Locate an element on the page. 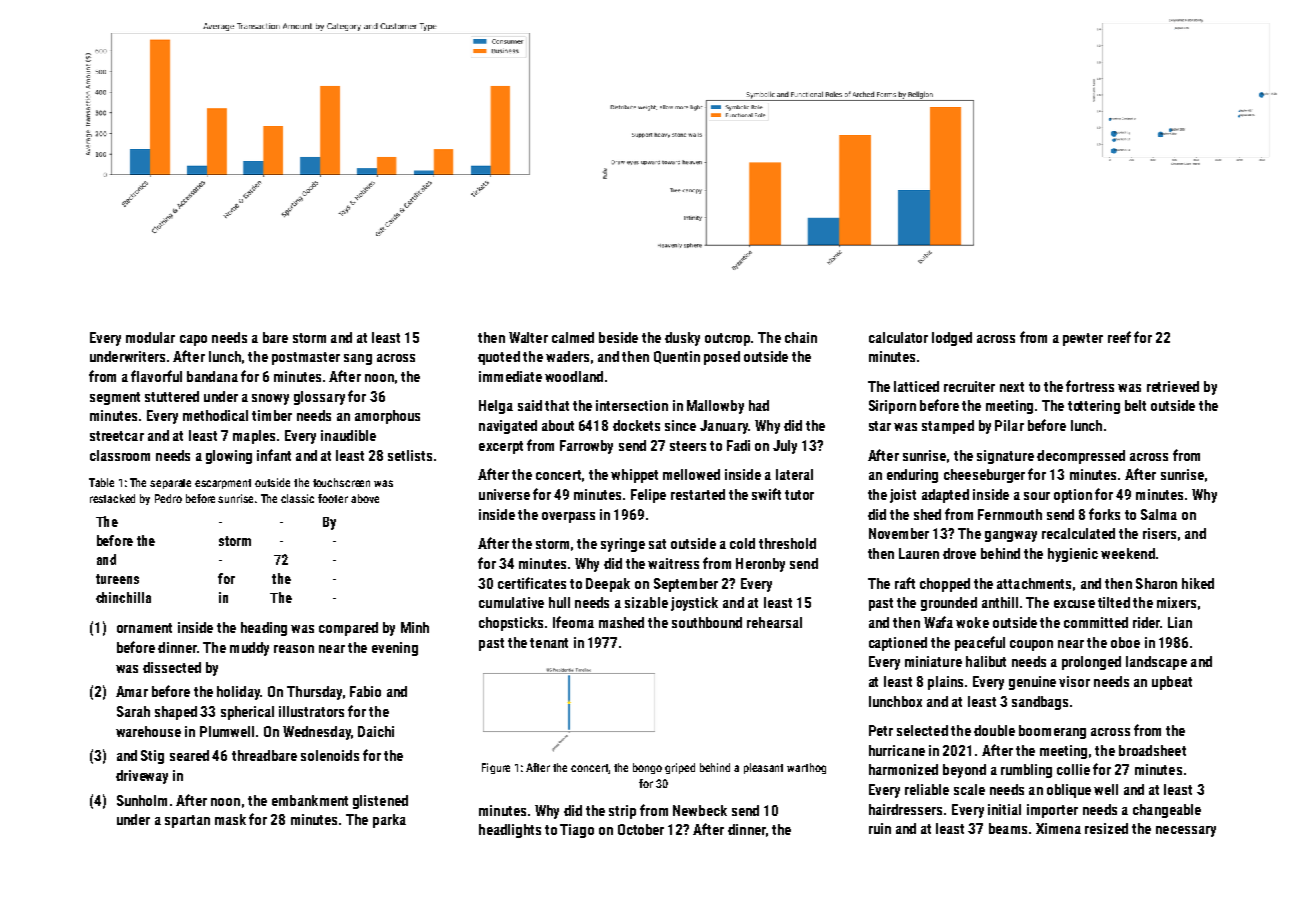 The image size is (1308, 924). rehearsal is located at coordinates (774, 622).
